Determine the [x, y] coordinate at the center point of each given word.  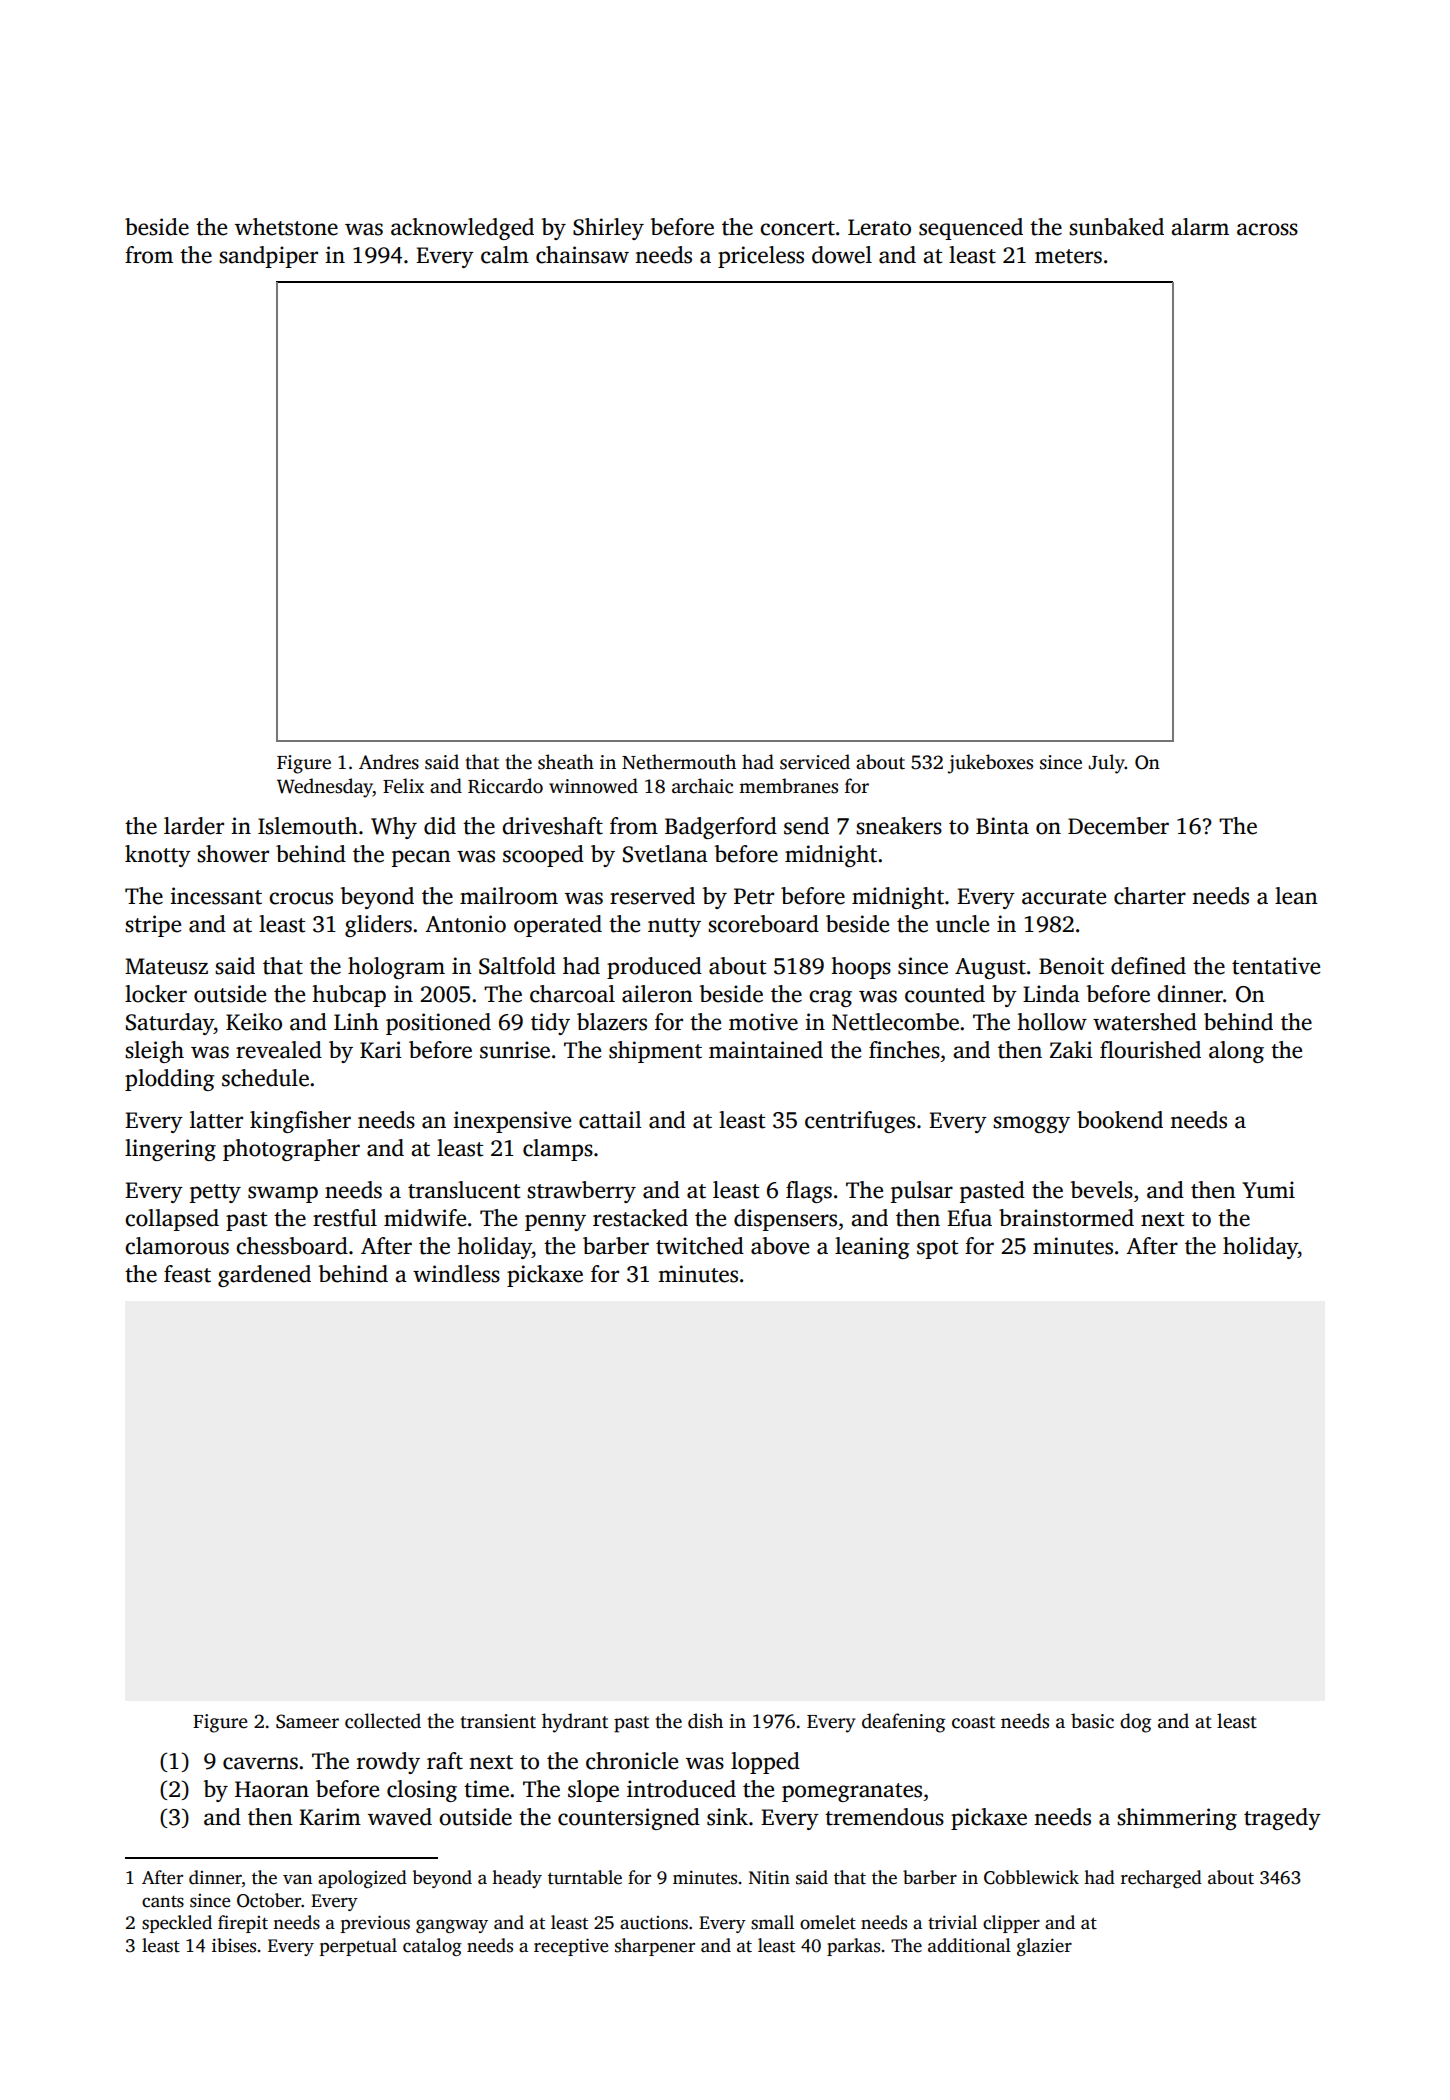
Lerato [879, 227]
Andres [389, 762]
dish [705, 1721]
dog [1135, 1723]
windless [456, 1274]
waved [400, 1817]
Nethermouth [679, 762]
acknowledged [462, 229]
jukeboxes [990, 764]
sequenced [971, 229]
